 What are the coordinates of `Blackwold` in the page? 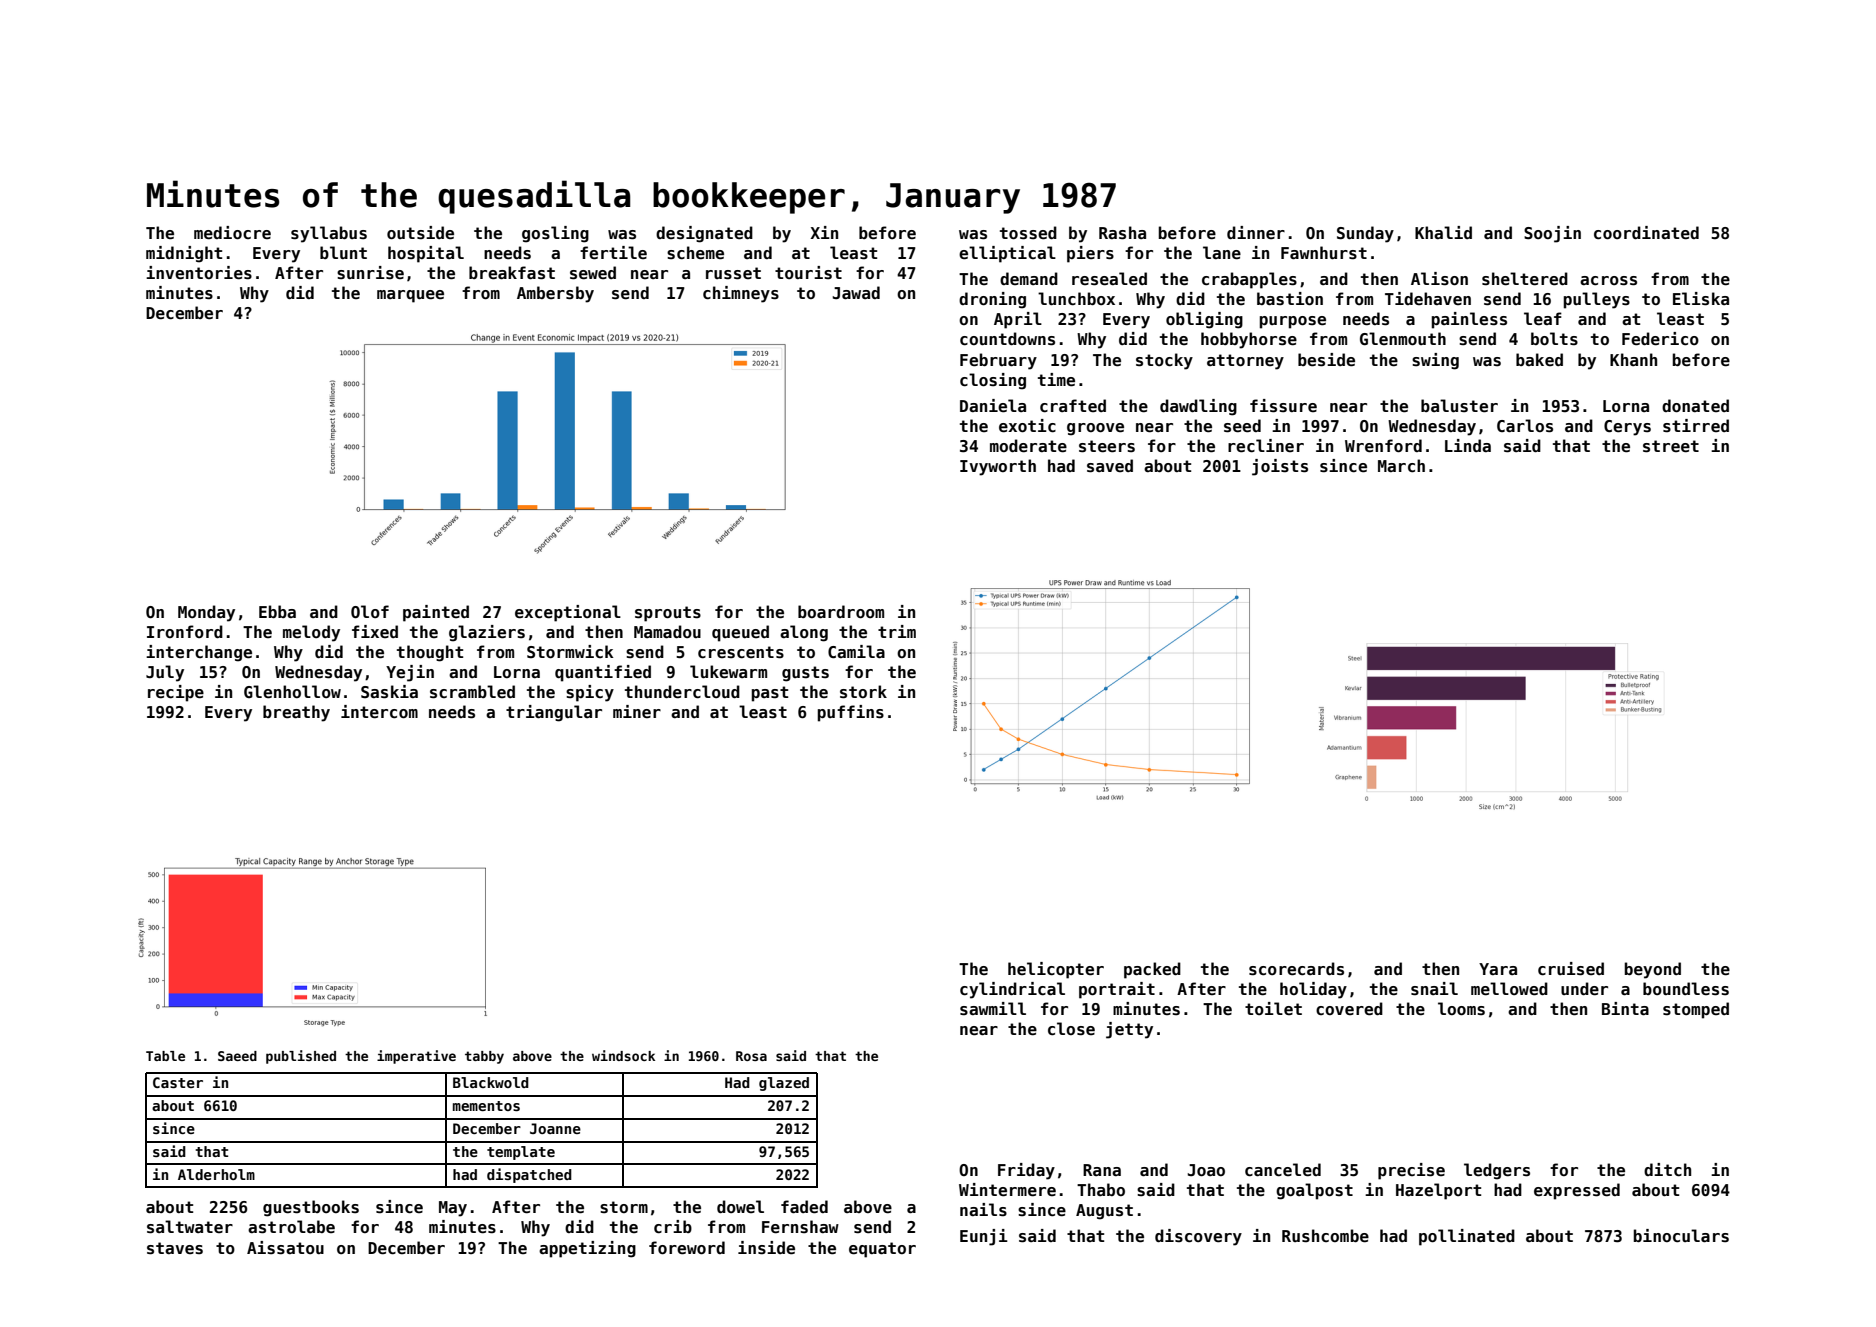 It's located at (491, 1082).
